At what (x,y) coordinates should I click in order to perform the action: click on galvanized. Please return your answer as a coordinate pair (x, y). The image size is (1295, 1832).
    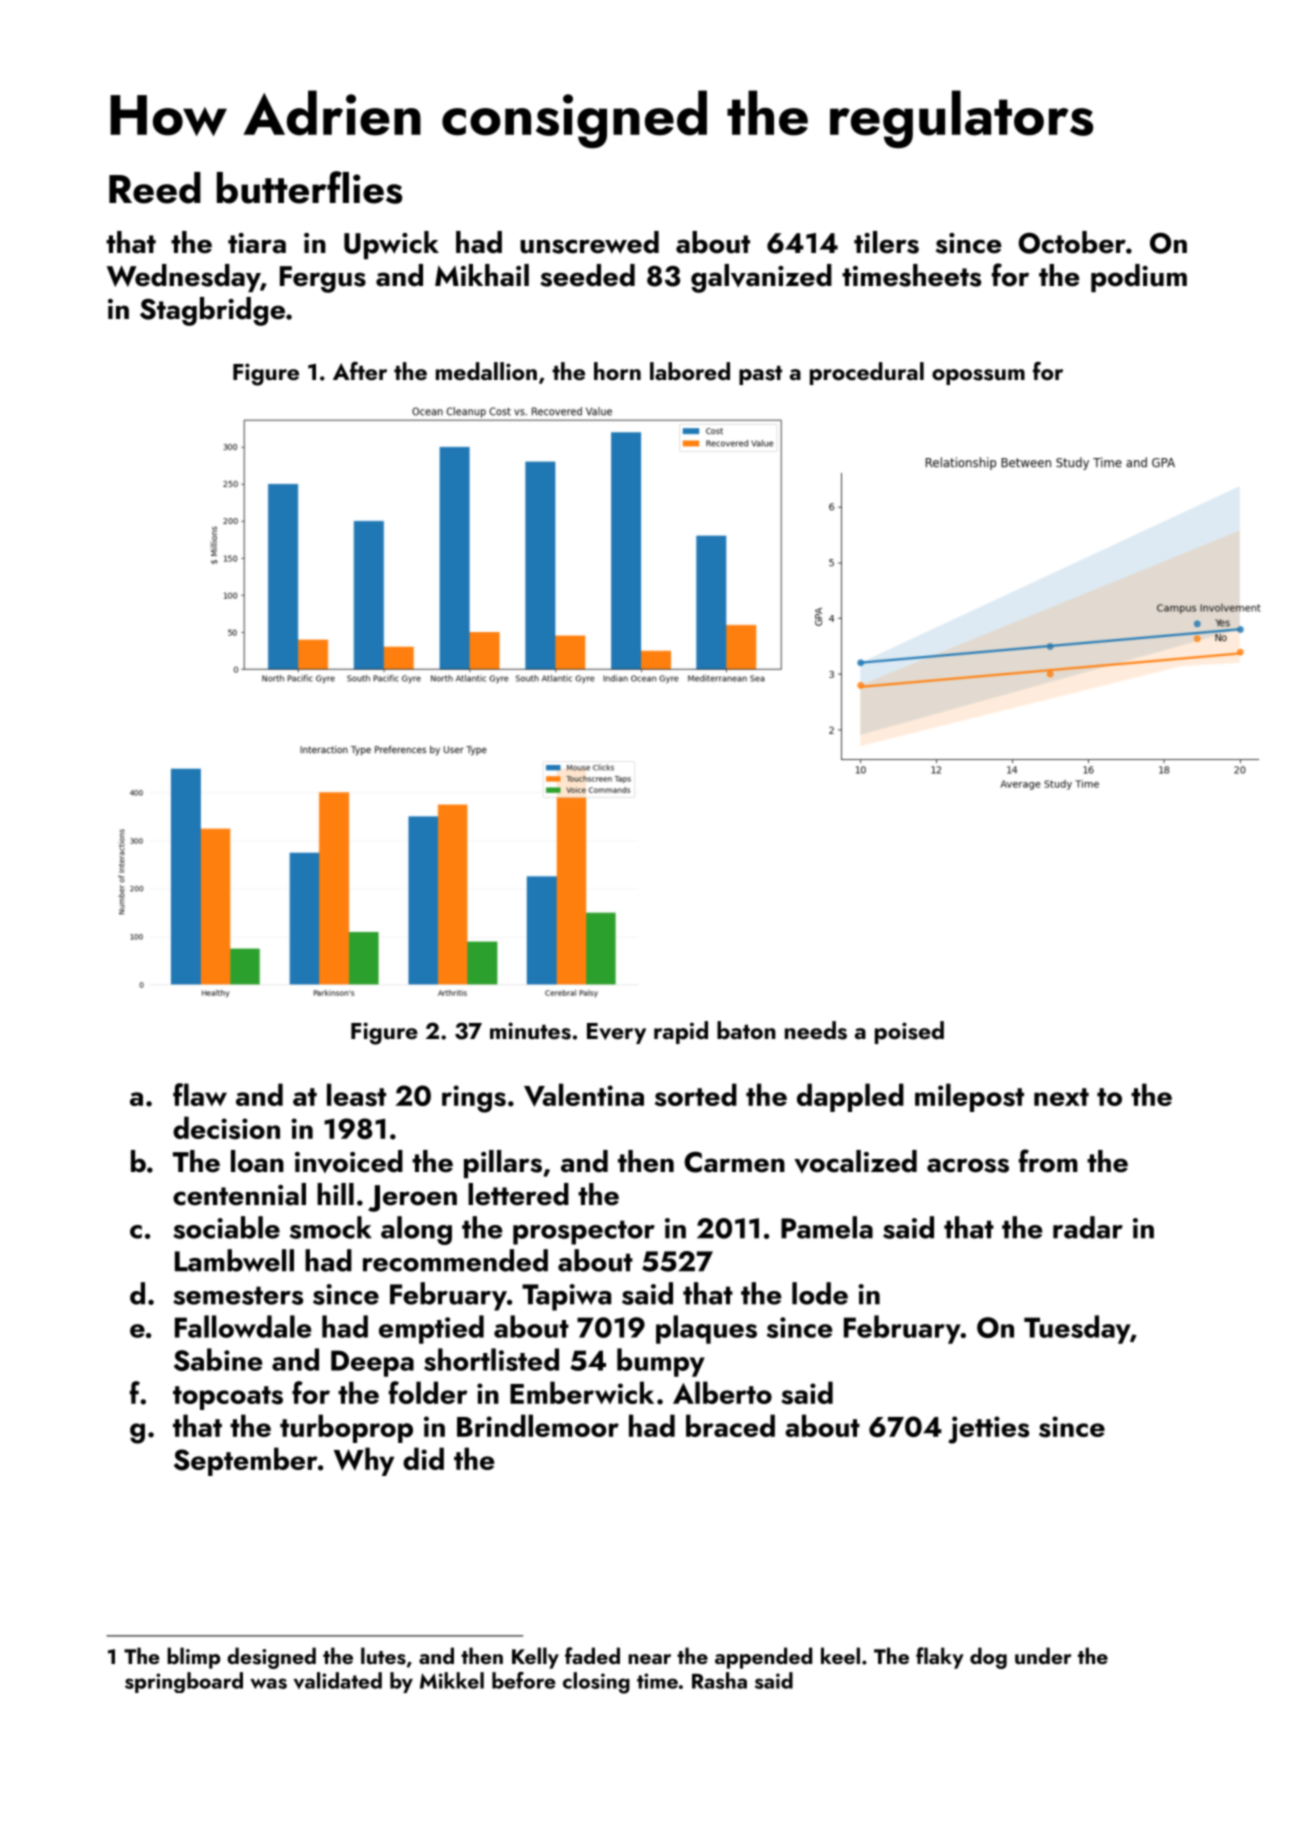
    Looking at the image, I should click on (761, 278).
